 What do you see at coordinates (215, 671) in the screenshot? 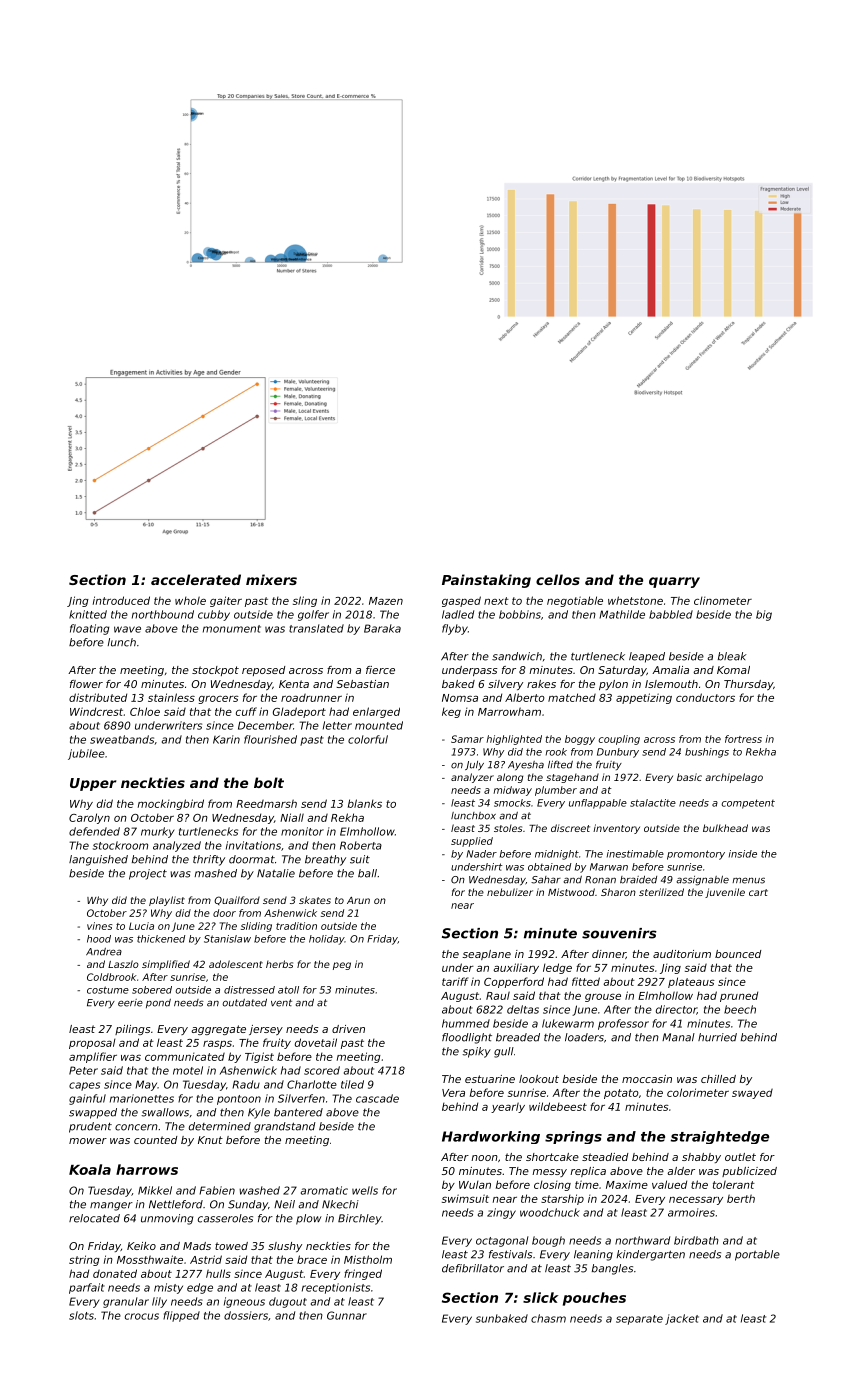
I see `stockpot` at bounding box center [215, 671].
